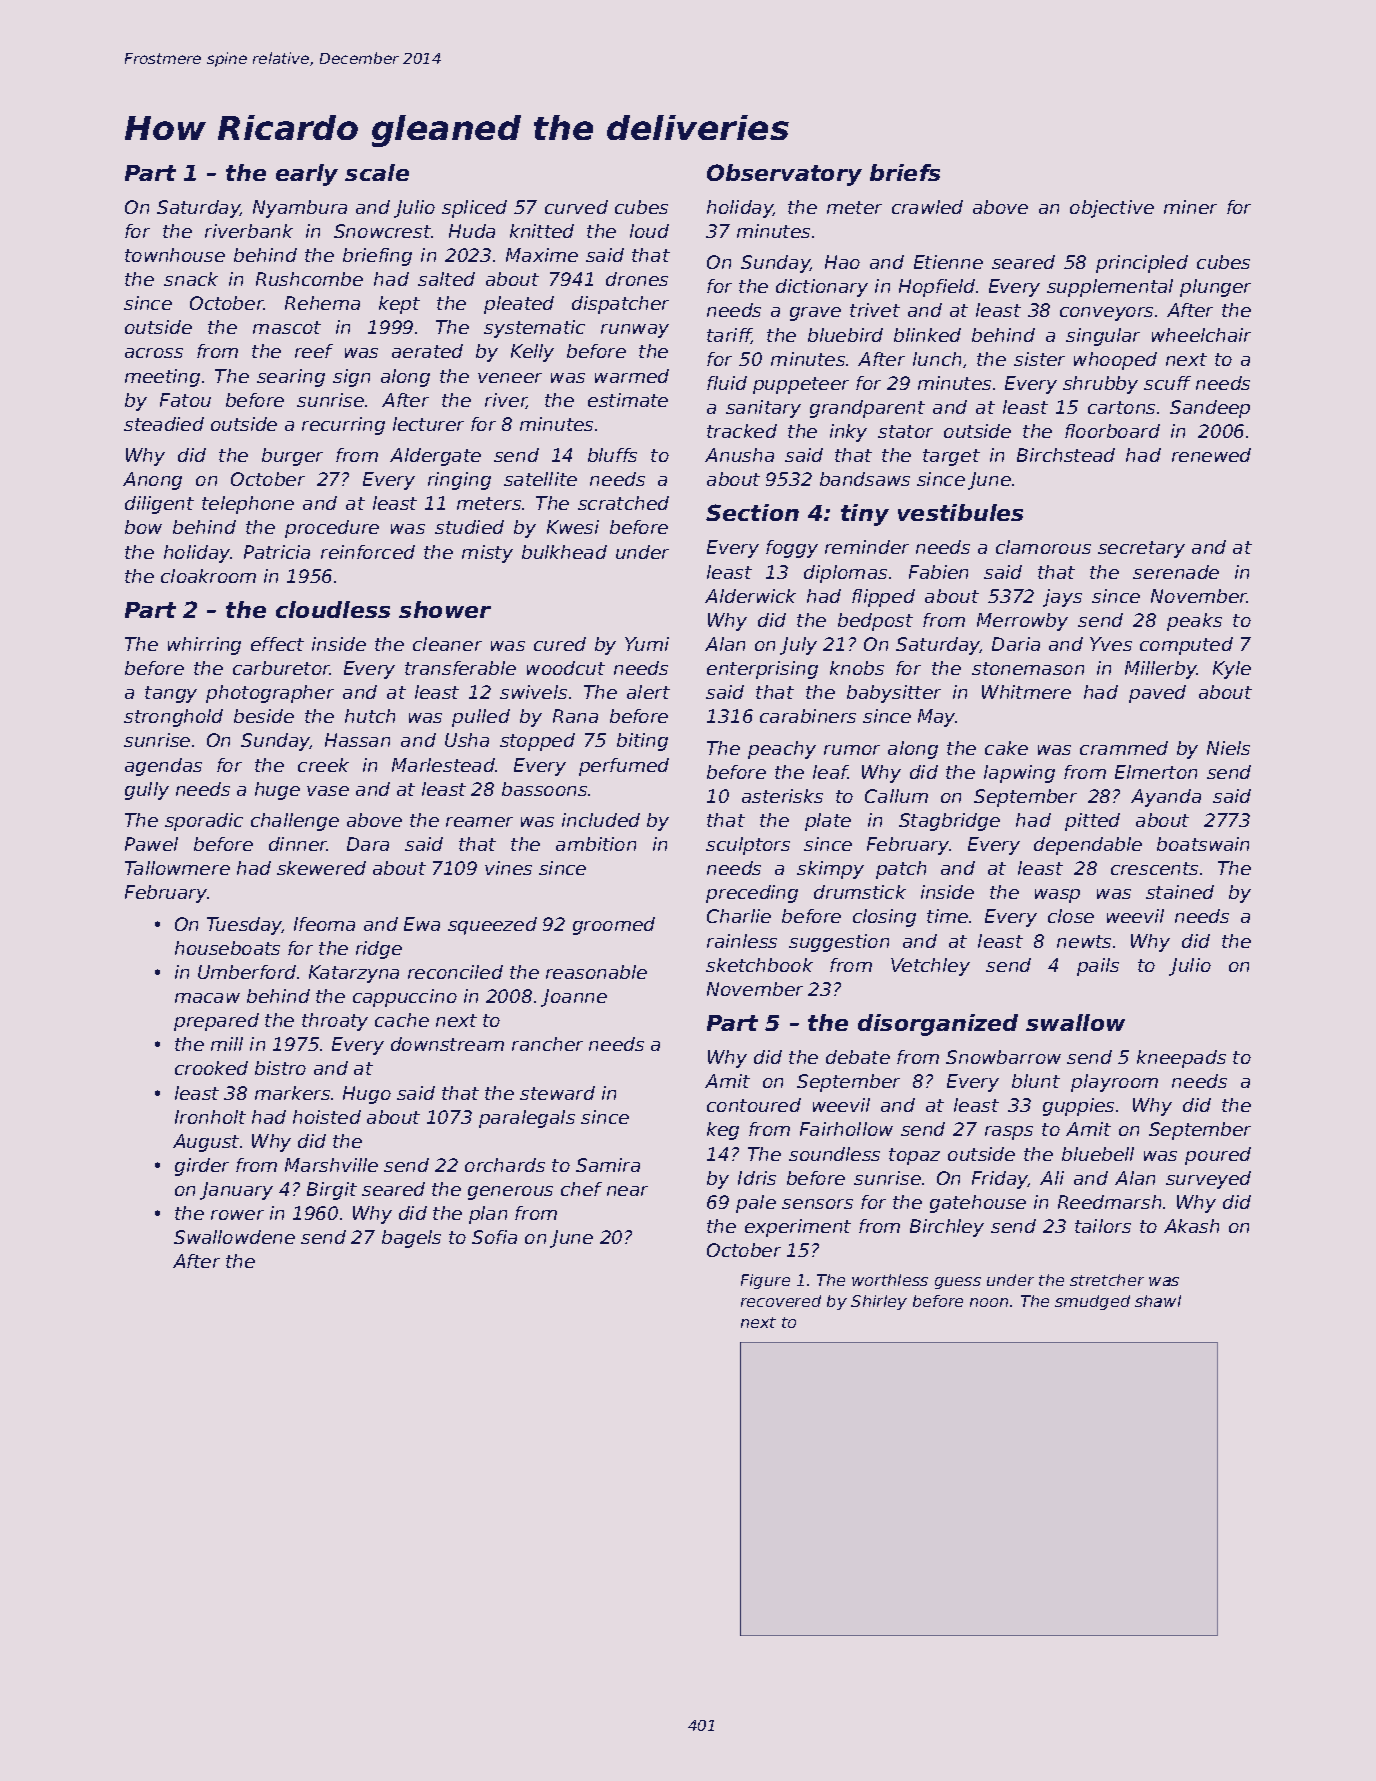 The image size is (1376, 1781). Describe the element at coordinates (351, 378) in the page. I see `sign` at that location.
